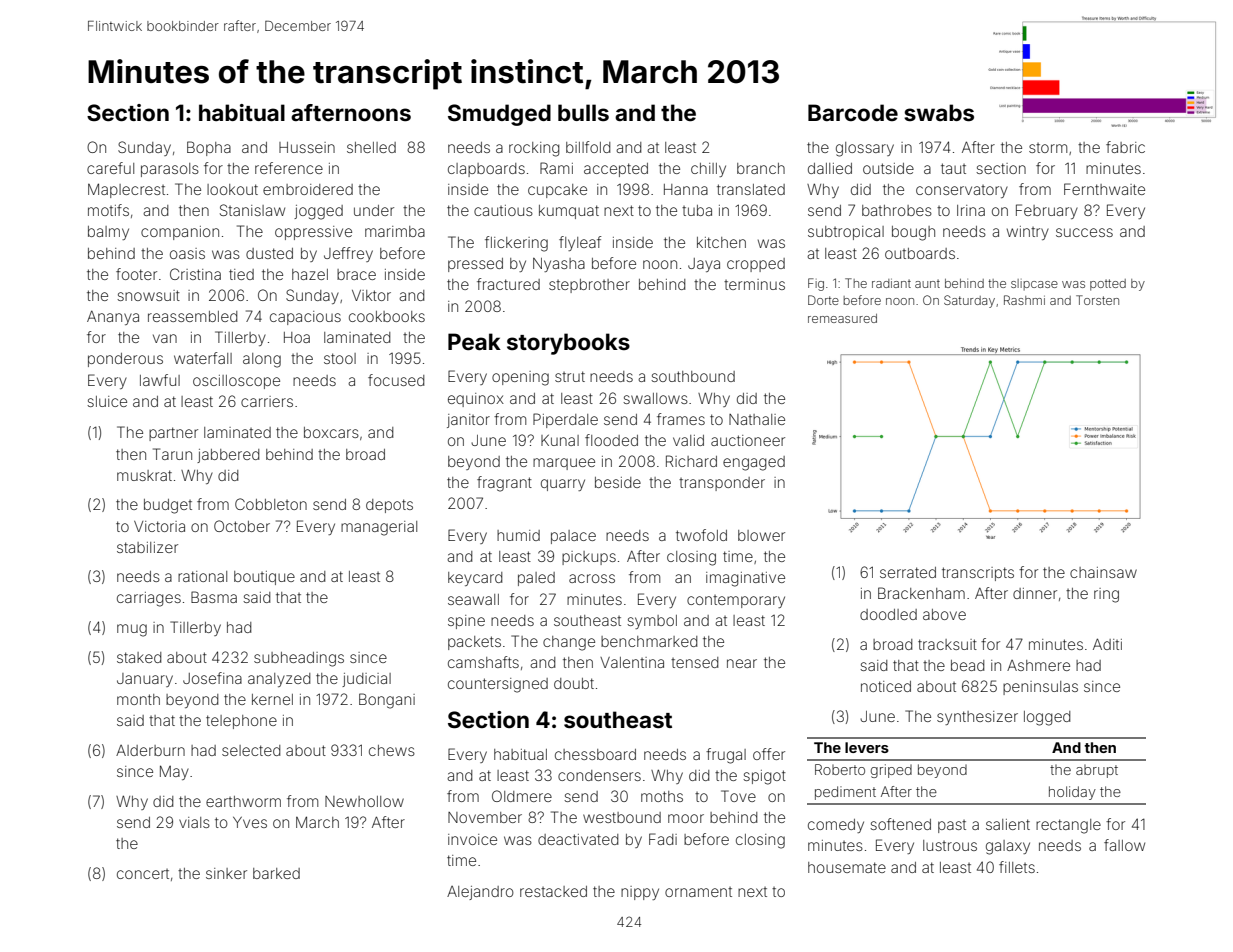 This image has width=1233, height=952. What do you see at coordinates (276, 873) in the image?
I see `barked` at bounding box center [276, 873].
